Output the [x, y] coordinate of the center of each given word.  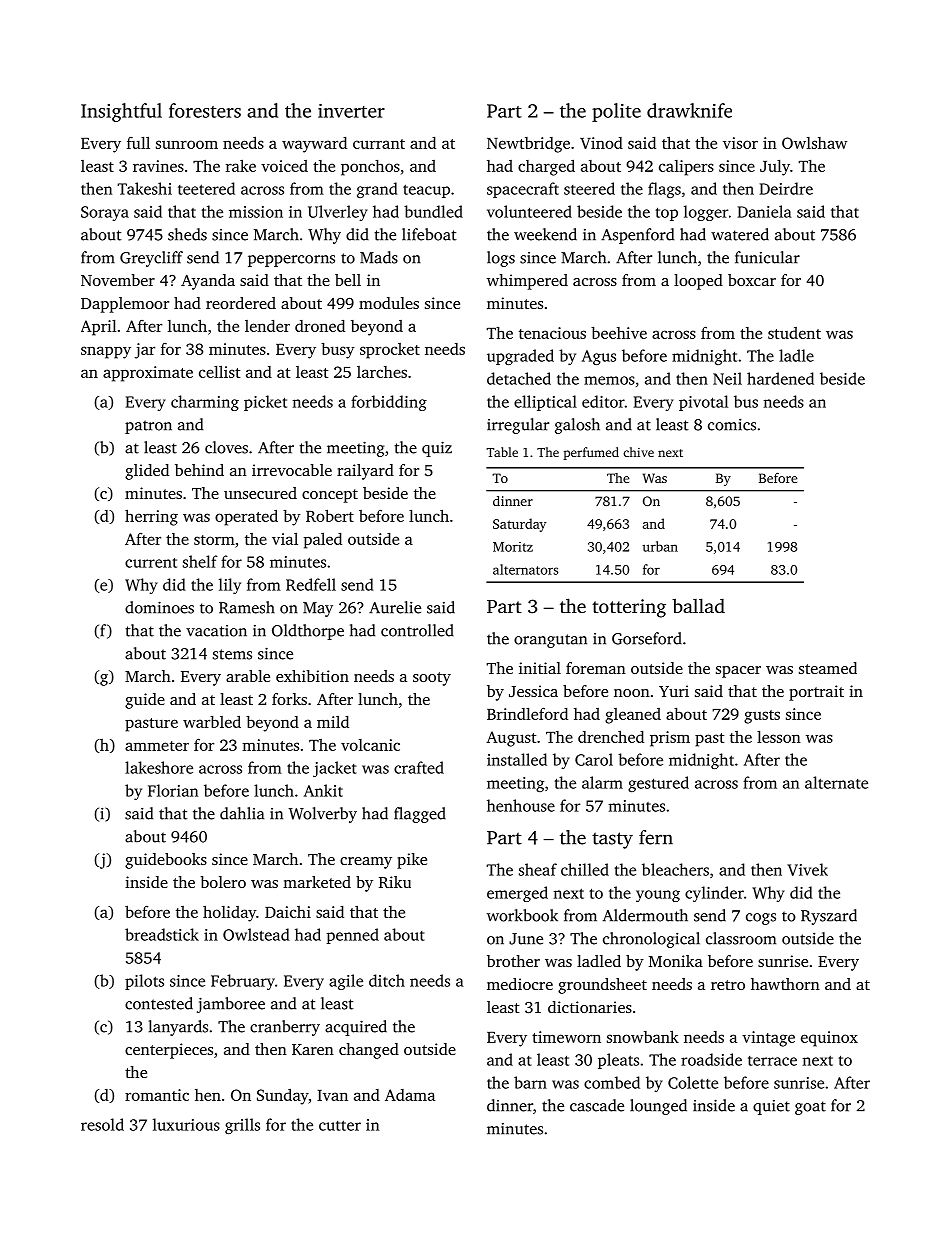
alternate [836, 782]
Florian [173, 790]
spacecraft [523, 190]
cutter [340, 1125]
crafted [419, 767]
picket [265, 403]
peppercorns [291, 261]
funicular [767, 257]
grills [242, 1126]
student [794, 333]
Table [502, 452]
